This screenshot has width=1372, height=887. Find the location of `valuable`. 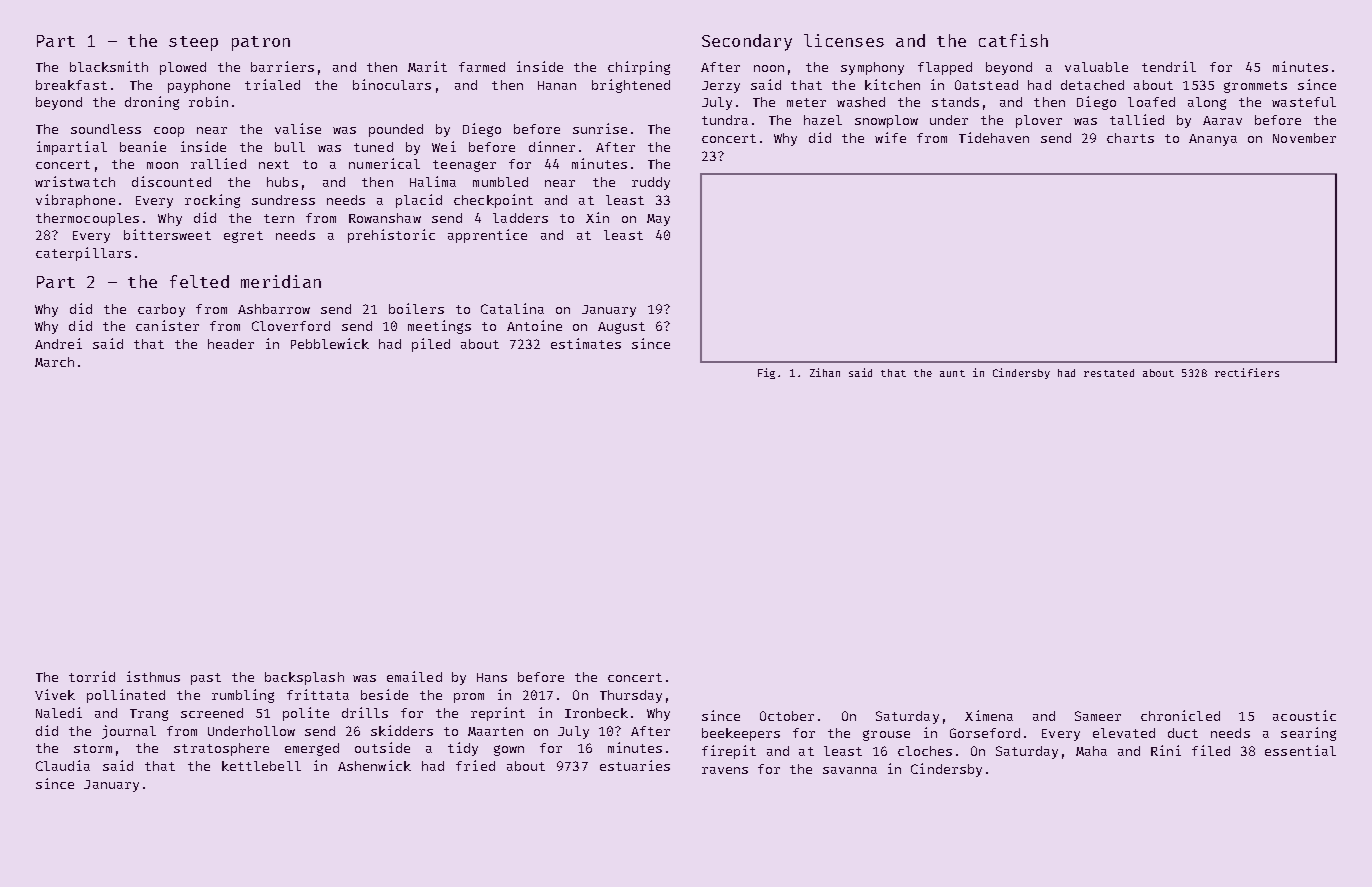

valuable is located at coordinates (1096, 67).
